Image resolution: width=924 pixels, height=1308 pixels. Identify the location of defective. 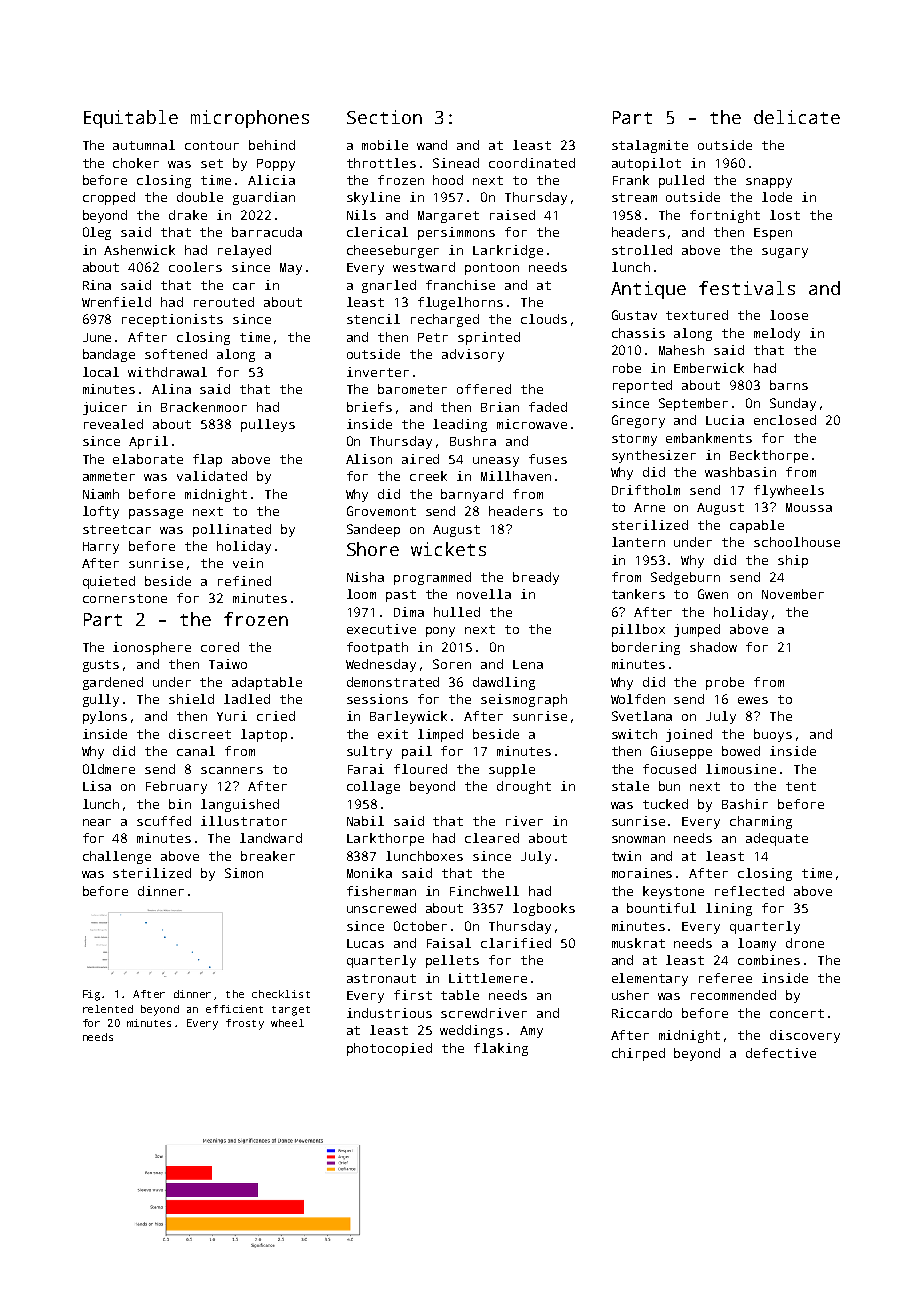
(781, 1053).
